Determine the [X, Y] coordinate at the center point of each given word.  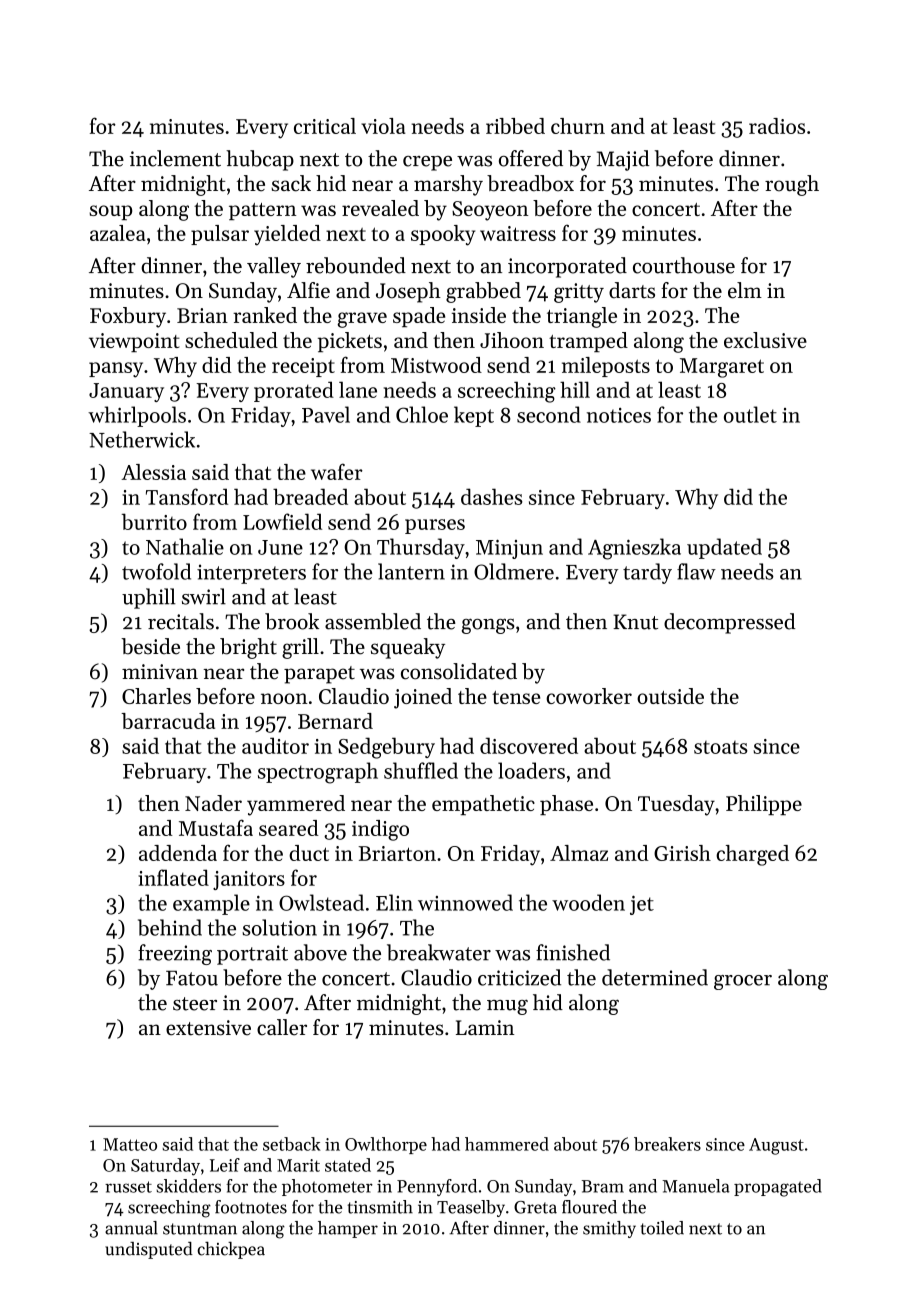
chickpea [231, 1250]
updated [724, 548]
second [549, 414]
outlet [750, 414]
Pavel [326, 414]
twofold [156, 571]
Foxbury [128, 317]
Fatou [192, 978]
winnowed [465, 902]
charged [752, 855]
